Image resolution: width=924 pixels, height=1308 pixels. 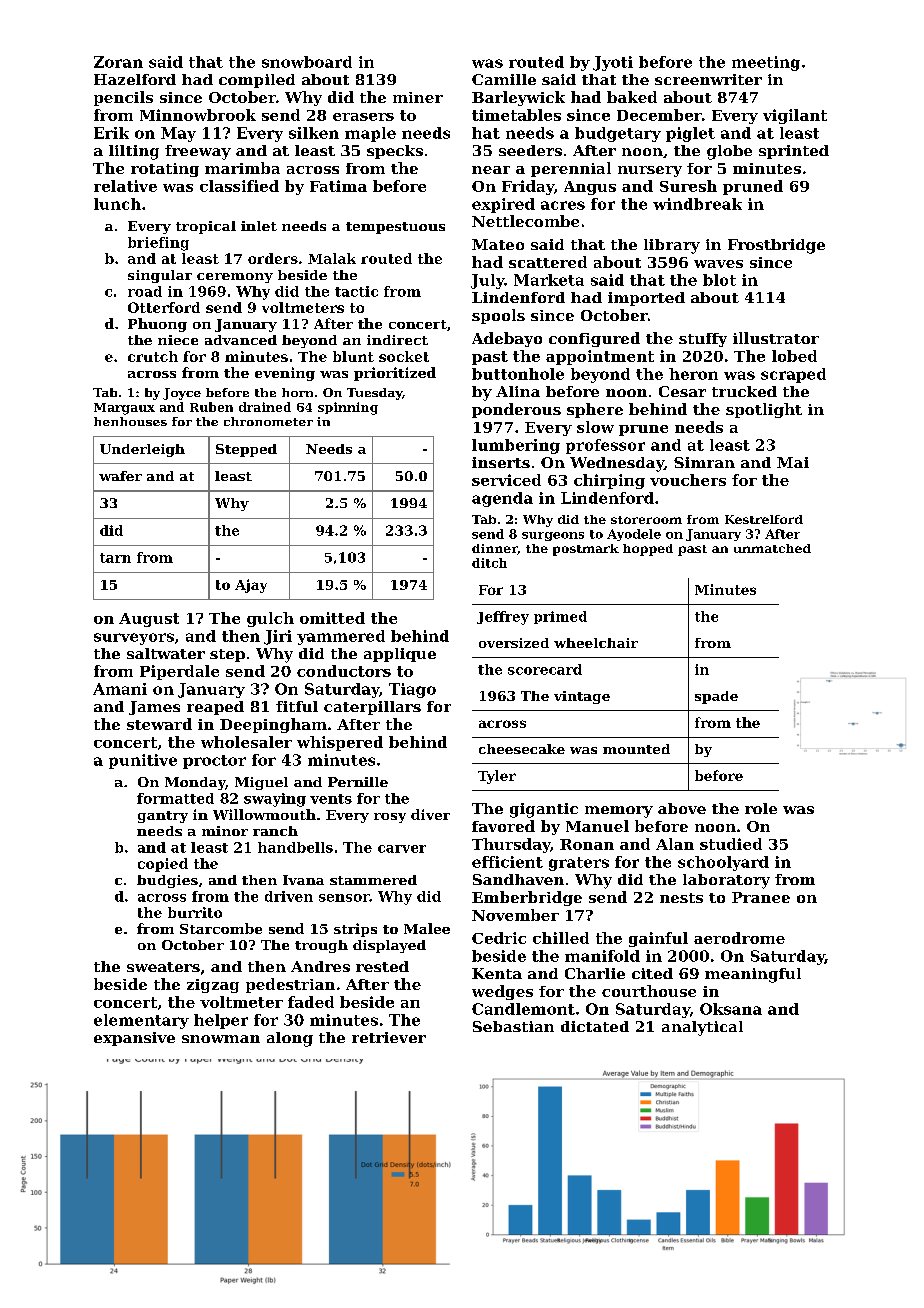 I want to click on library, so click(x=672, y=246).
